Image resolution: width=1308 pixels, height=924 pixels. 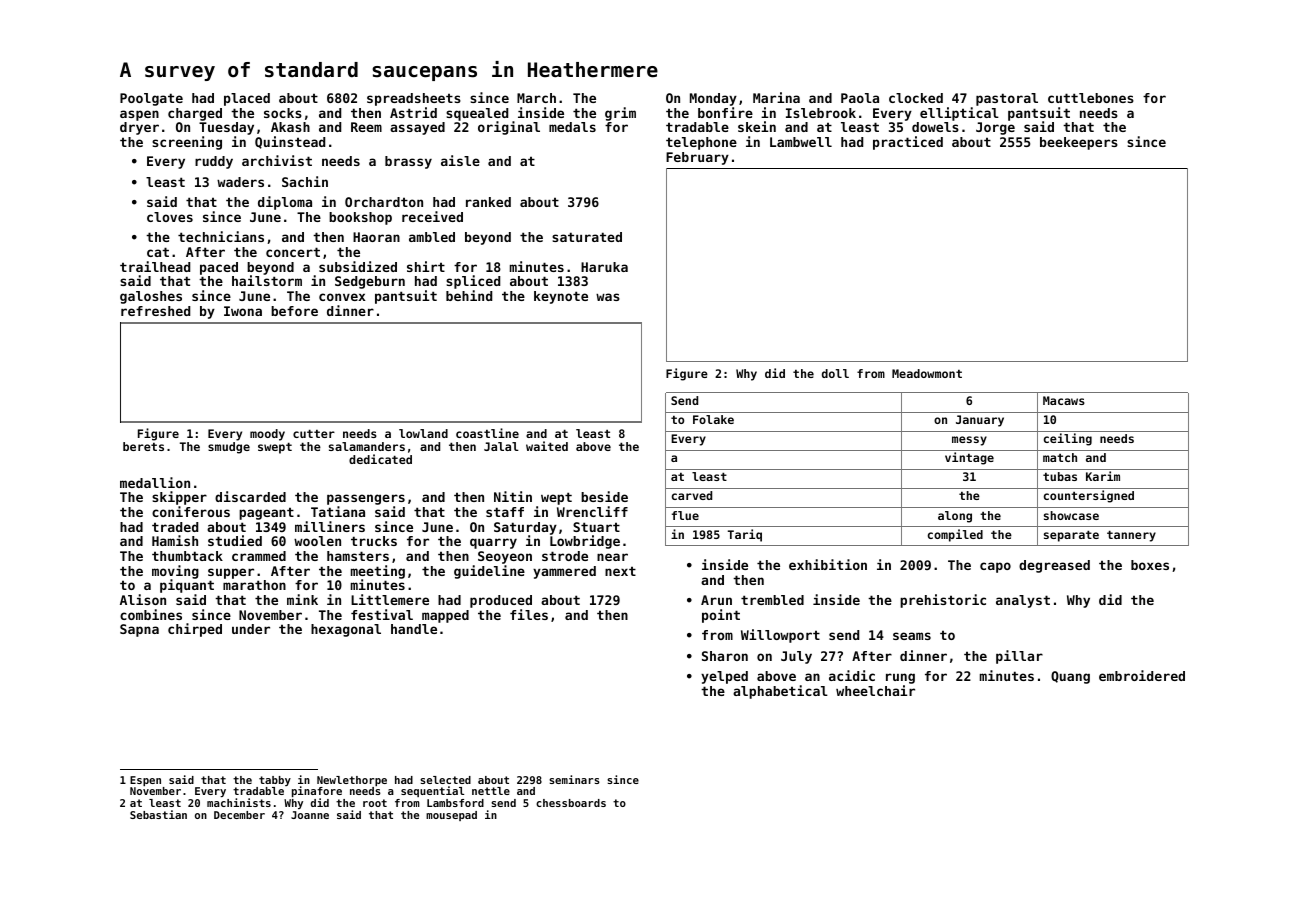 I want to click on seminars, so click(x=574, y=779).
